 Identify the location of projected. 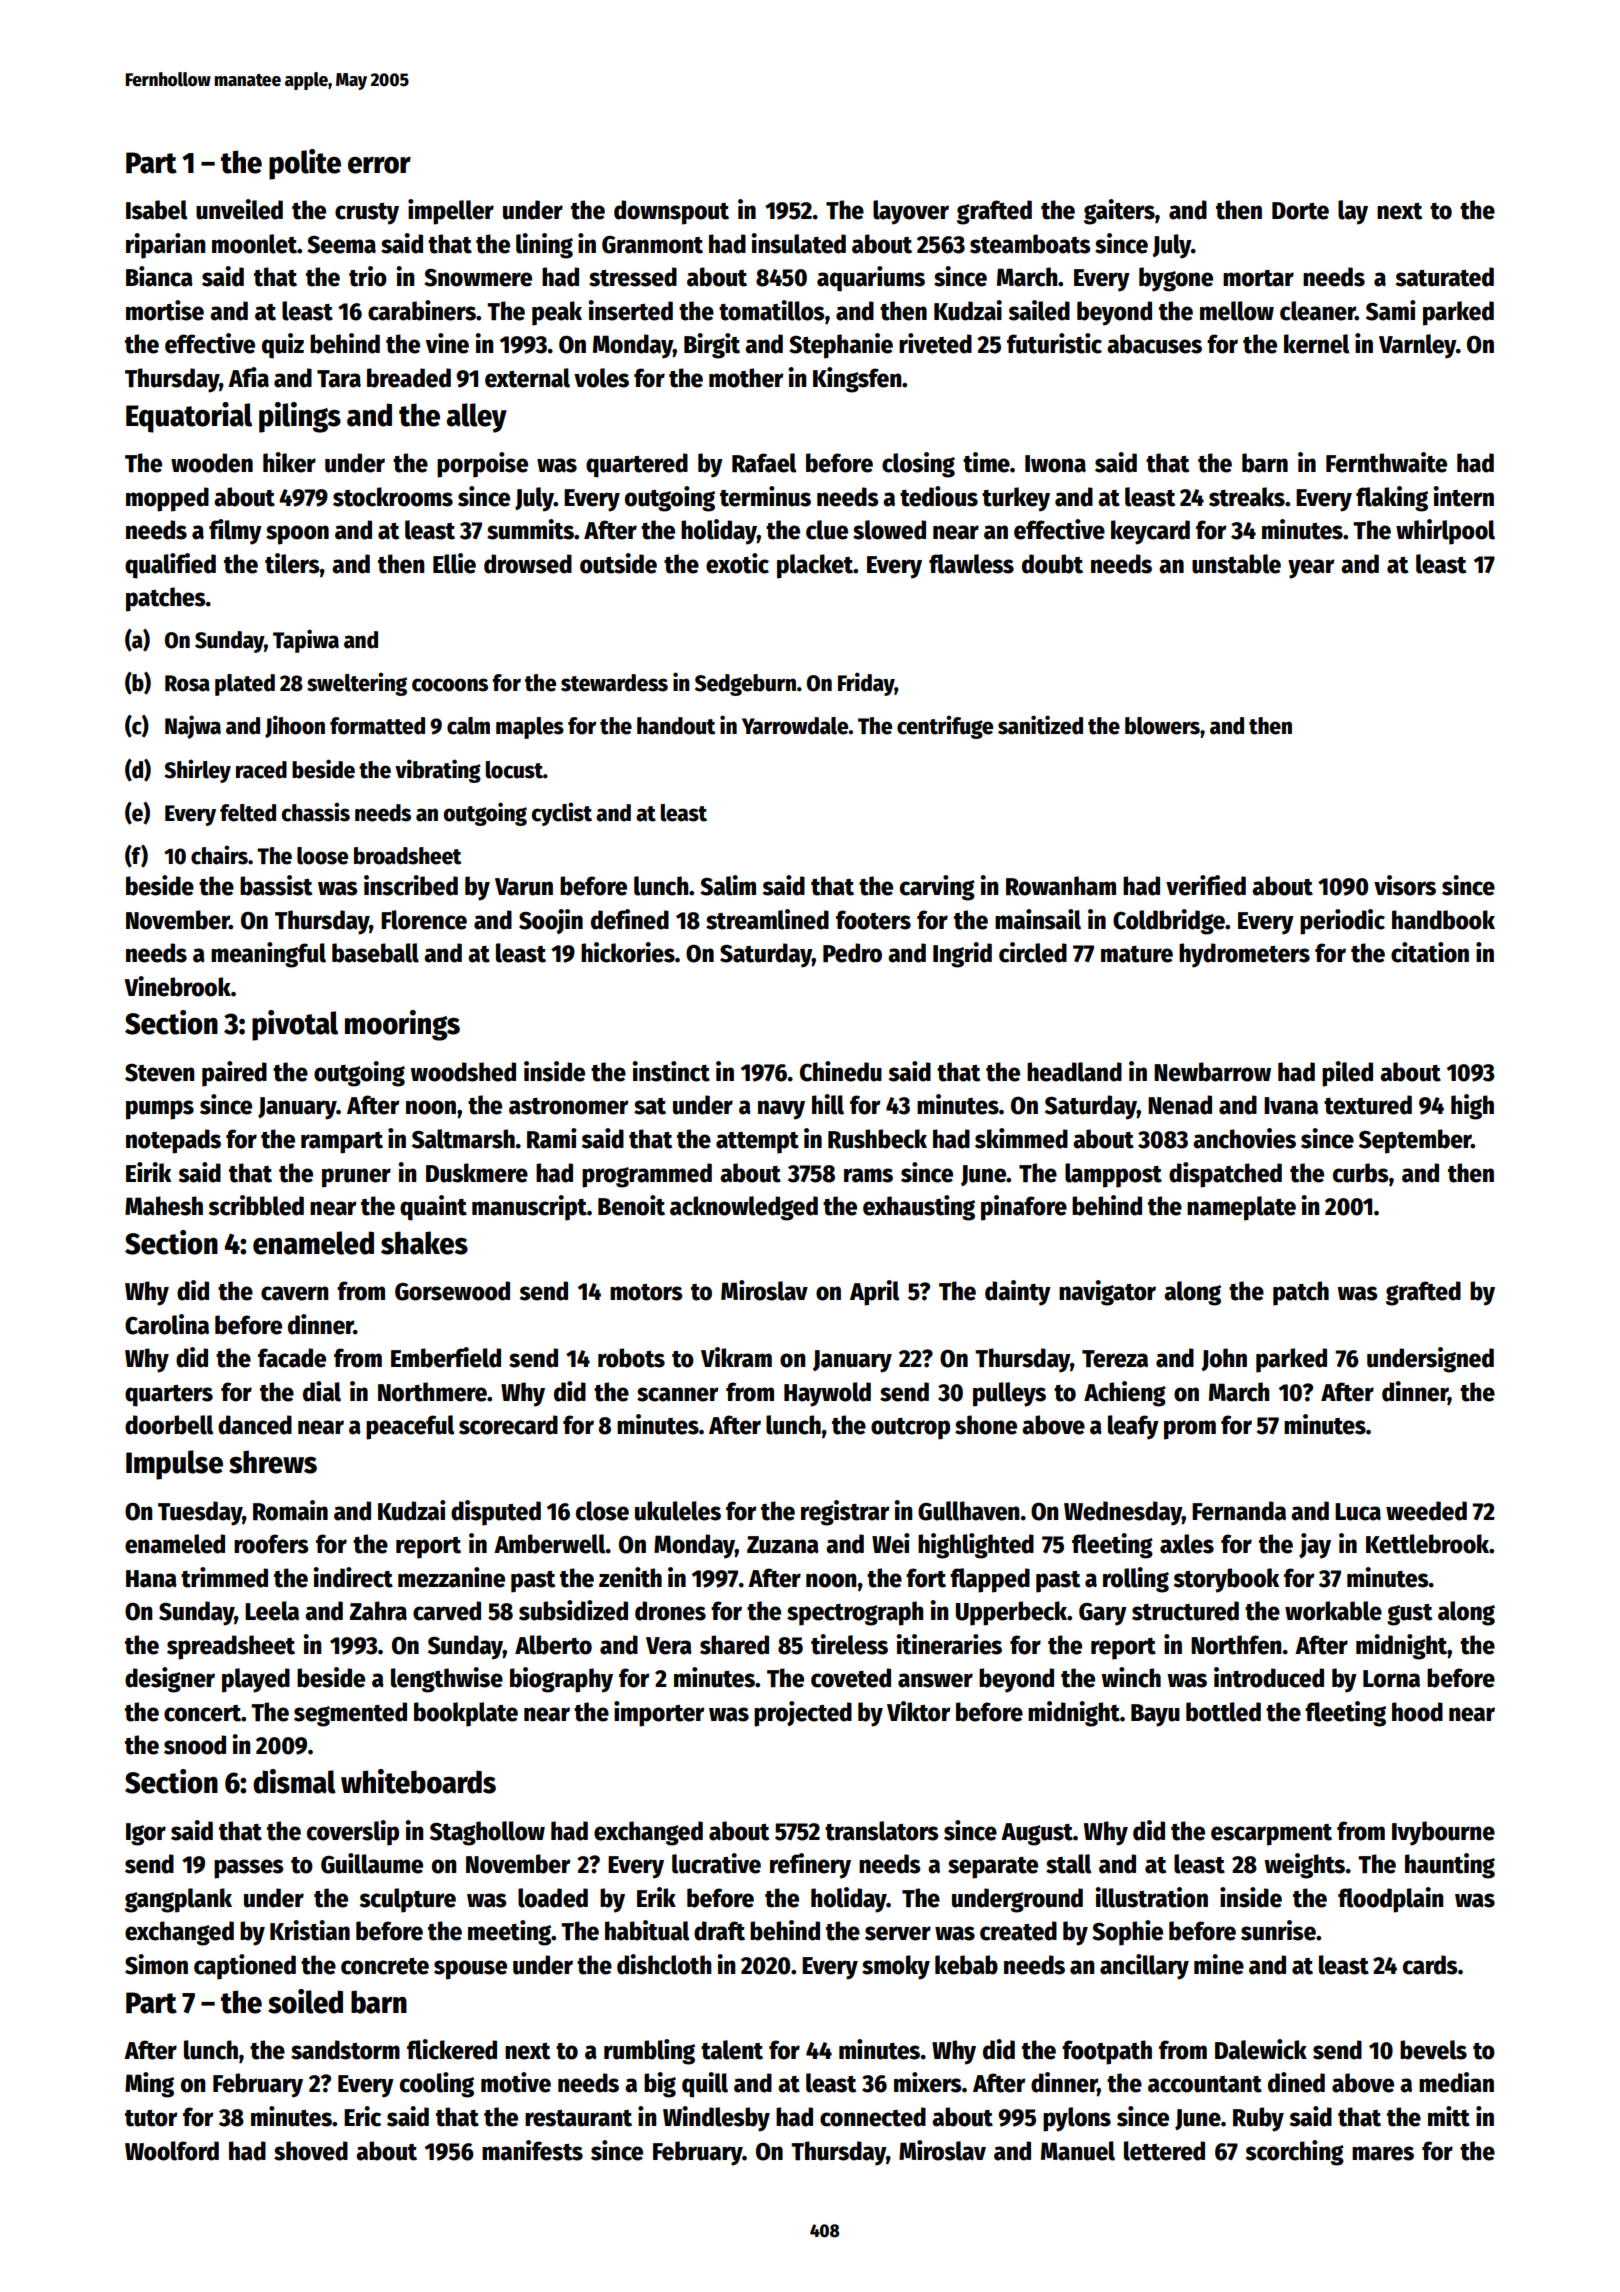
(803, 1714).
